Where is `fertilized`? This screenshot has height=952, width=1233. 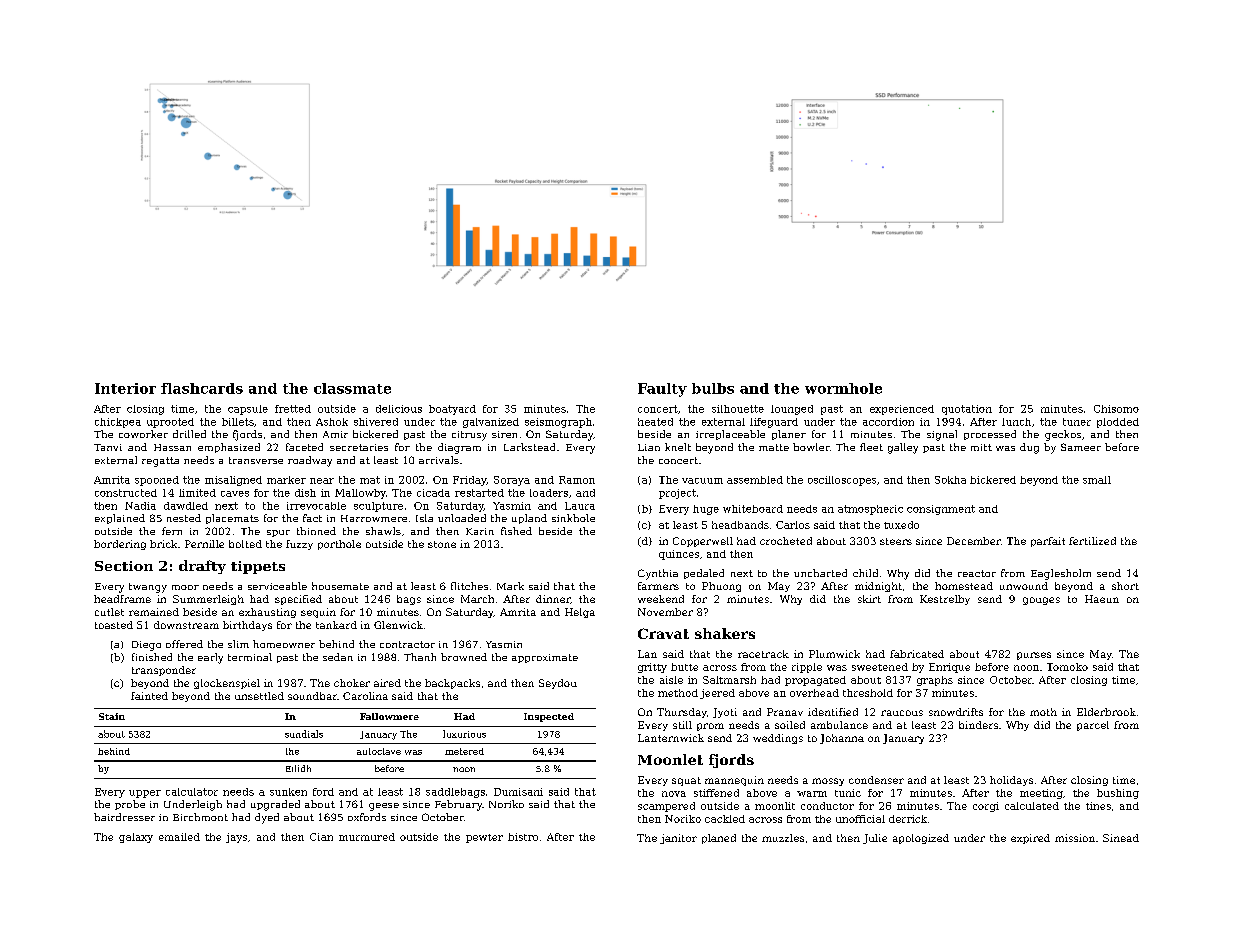 fertilized is located at coordinates (1092, 541).
